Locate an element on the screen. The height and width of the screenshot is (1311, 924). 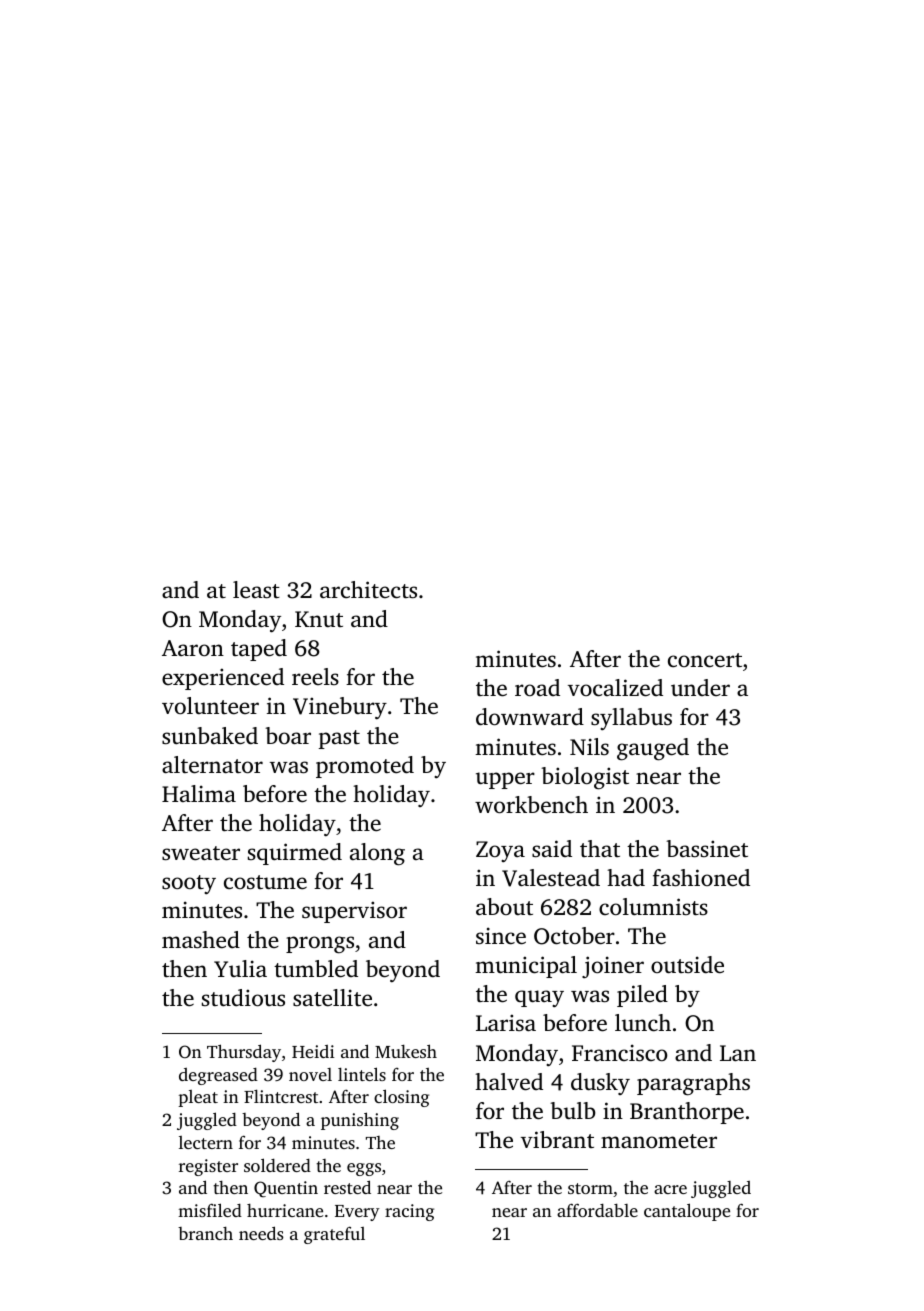
boar is located at coordinates (288, 735).
